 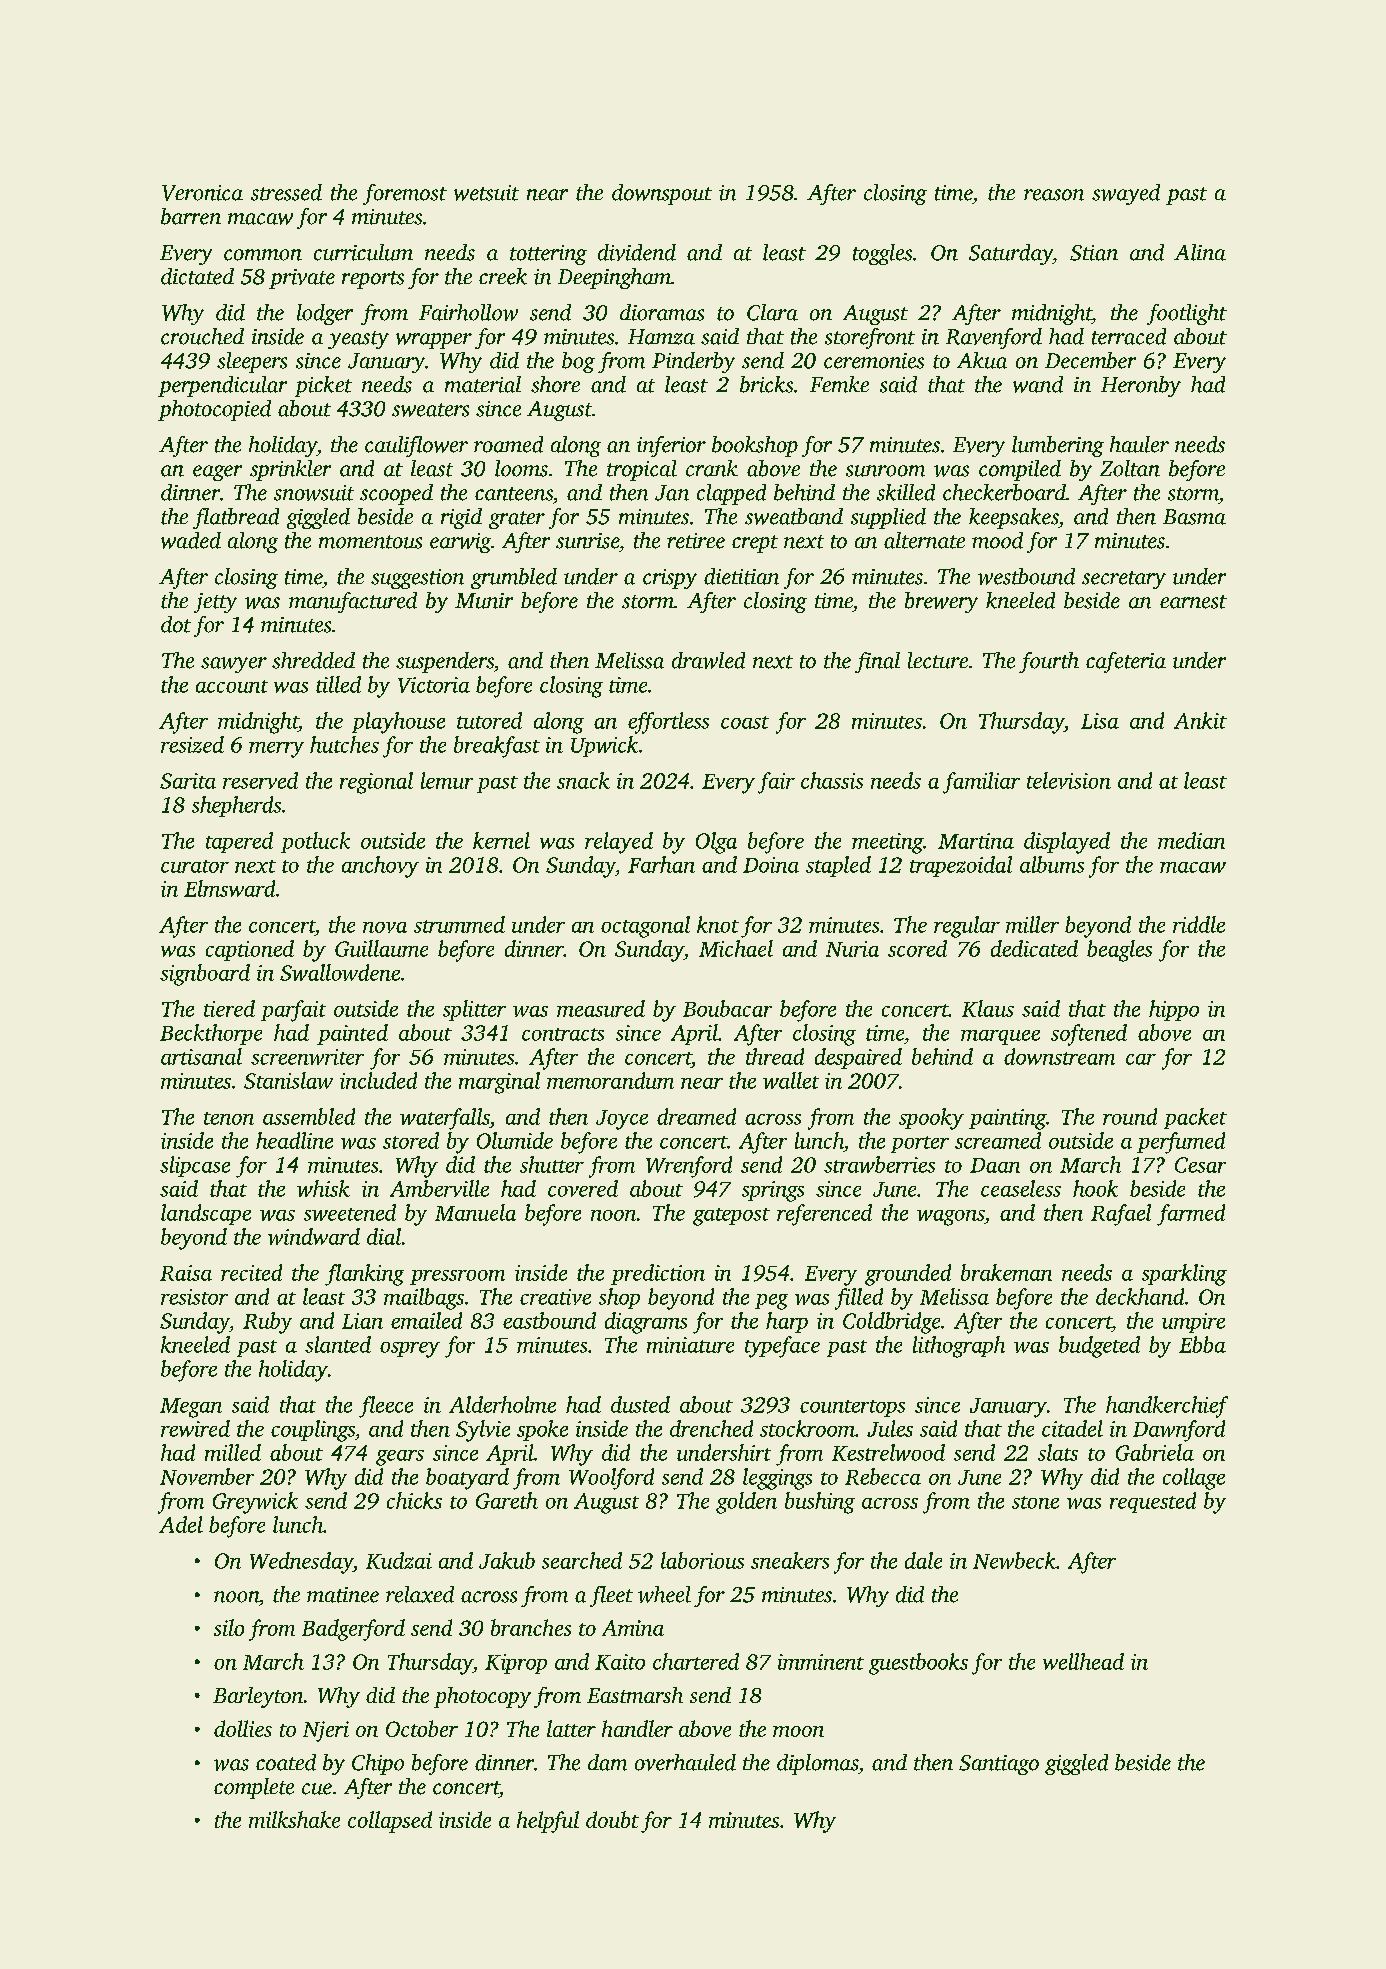 What do you see at coordinates (662, 194) in the image?
I see `downspout` at bounding box center [662, 194].
